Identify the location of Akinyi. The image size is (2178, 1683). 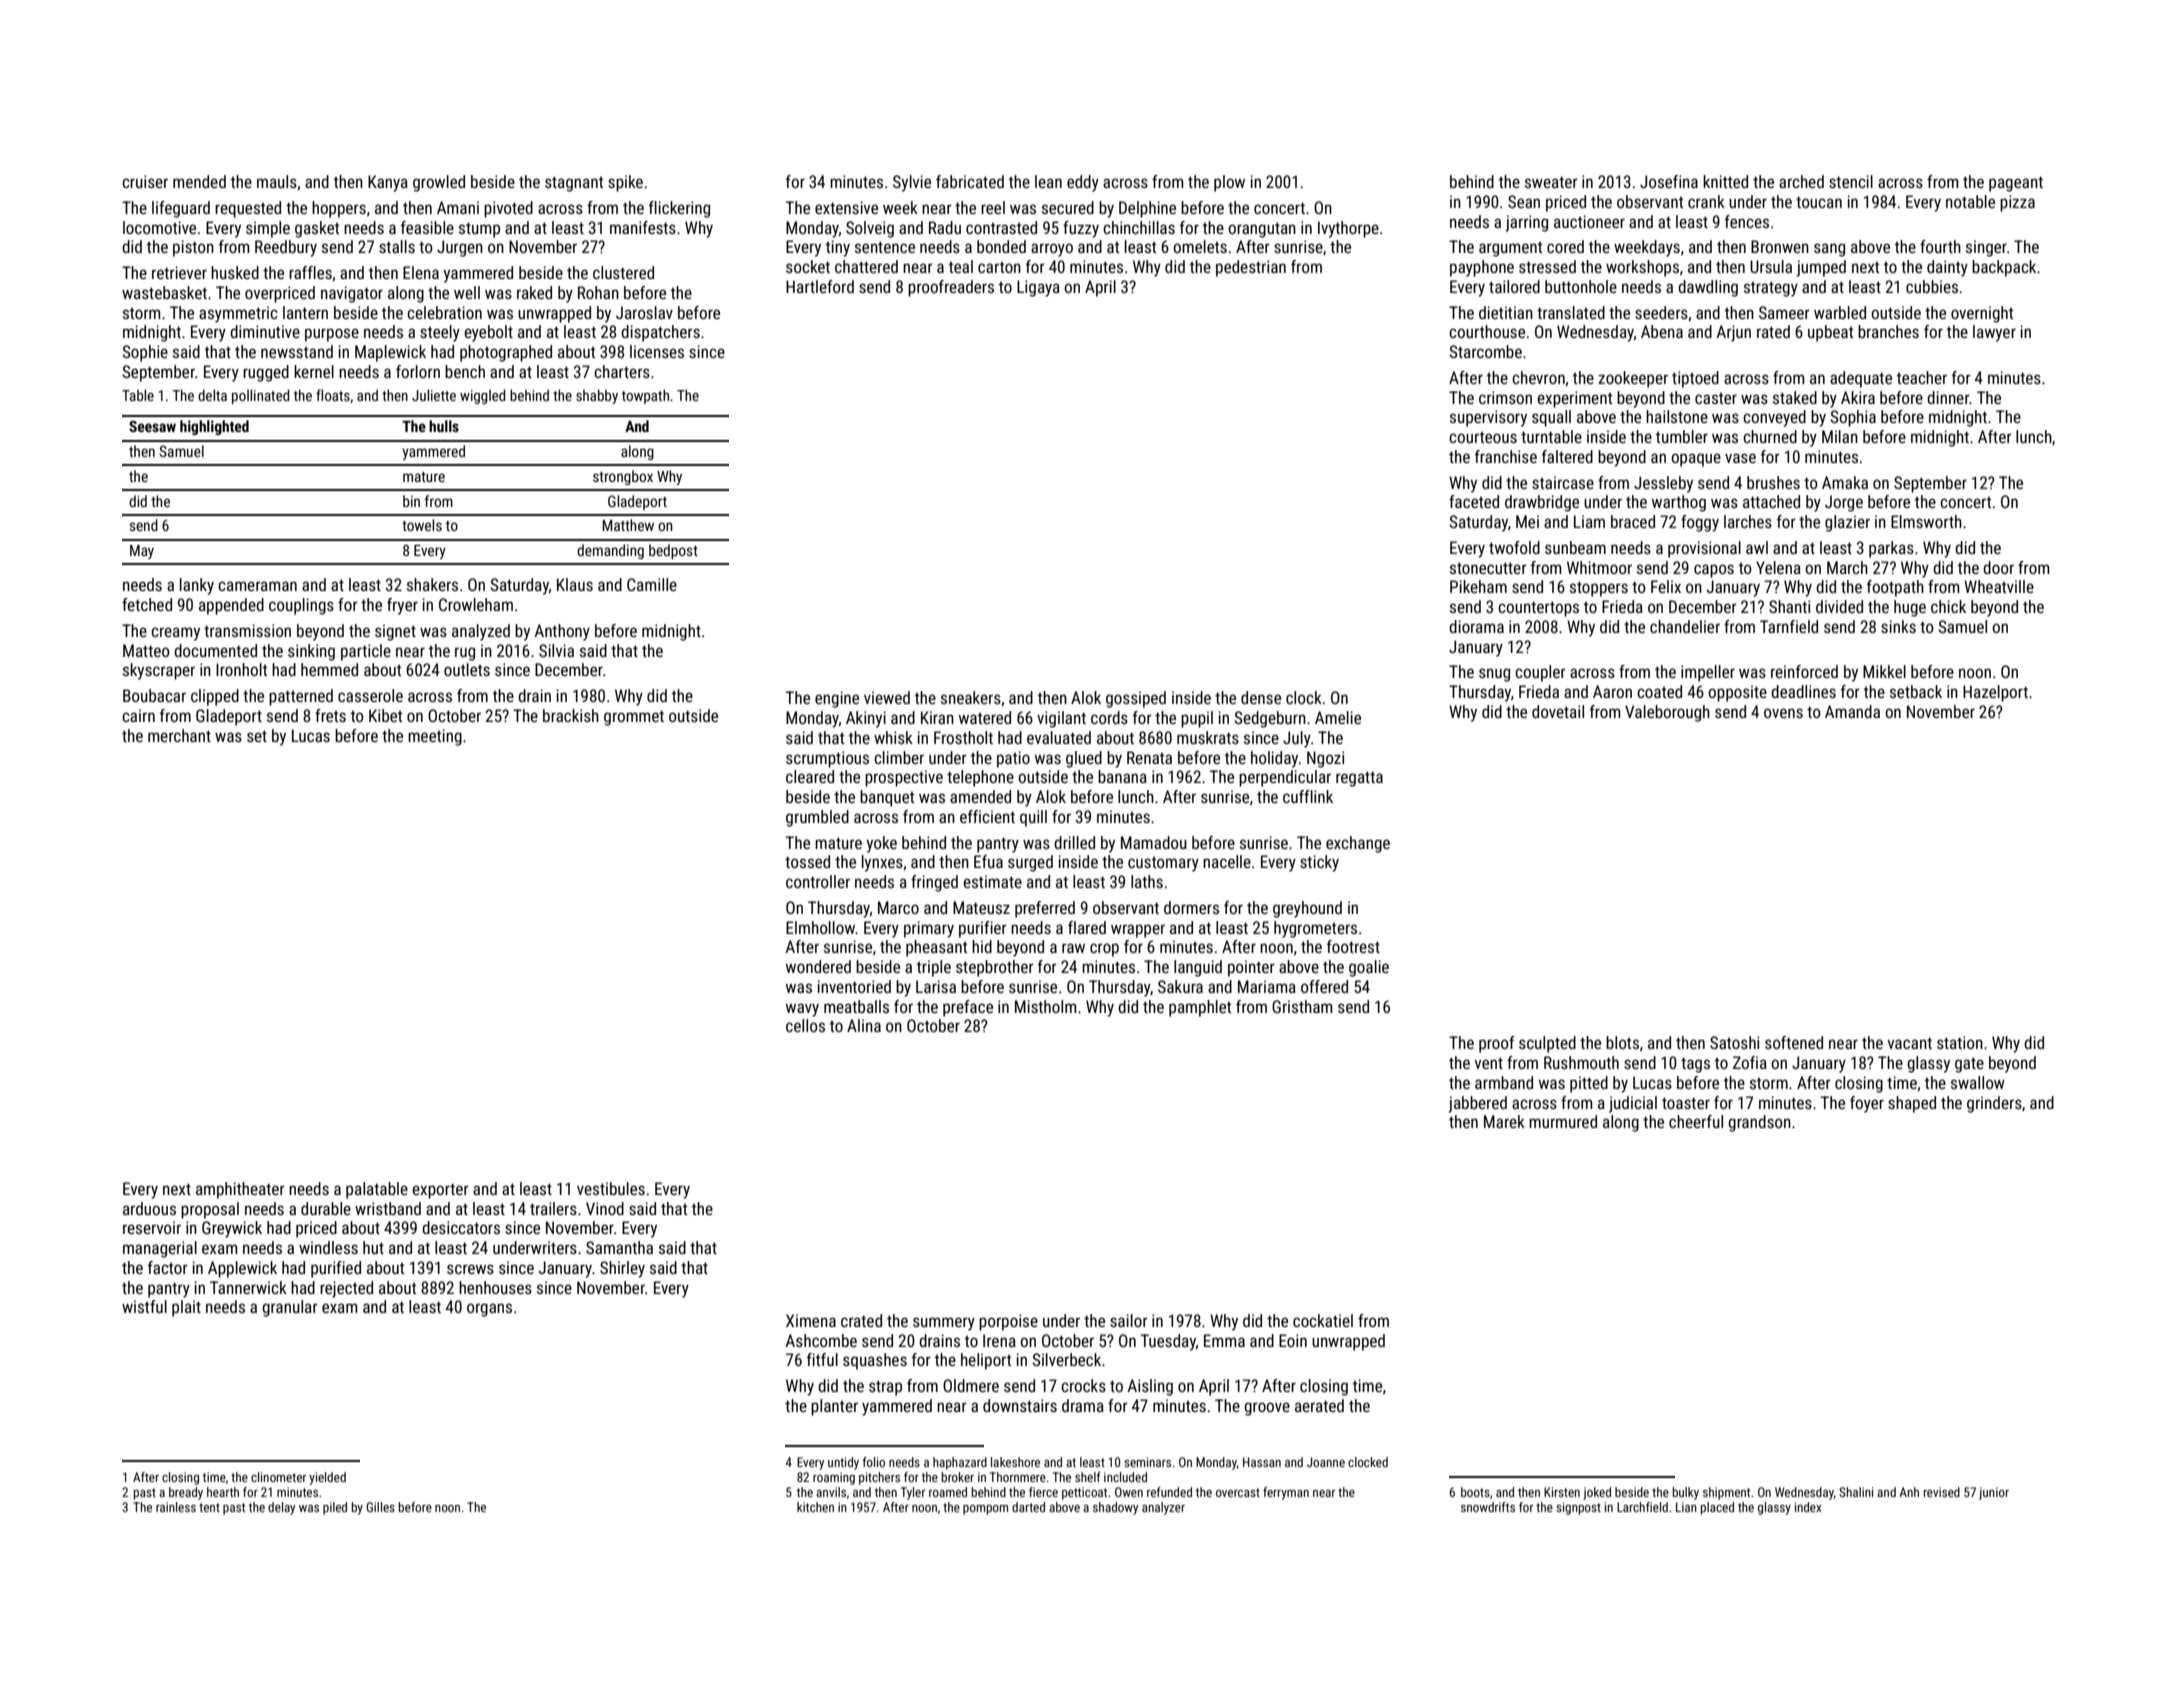
(866, 719).
